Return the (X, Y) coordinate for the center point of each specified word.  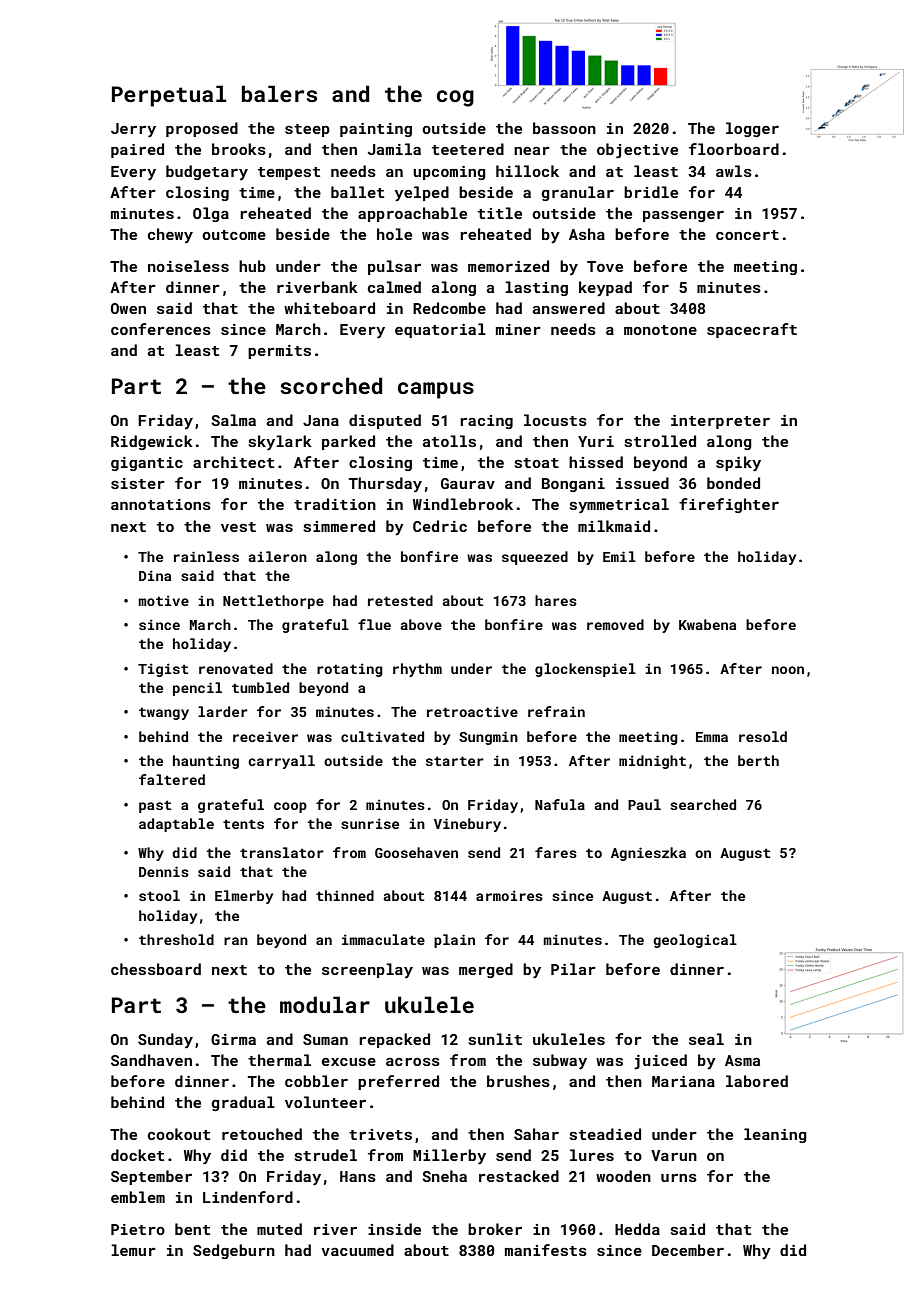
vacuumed (357, 1250)
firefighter (729, 505)
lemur (133, 1250)
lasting (536, 288)
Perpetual (169, 96)
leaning (775, 1135)
